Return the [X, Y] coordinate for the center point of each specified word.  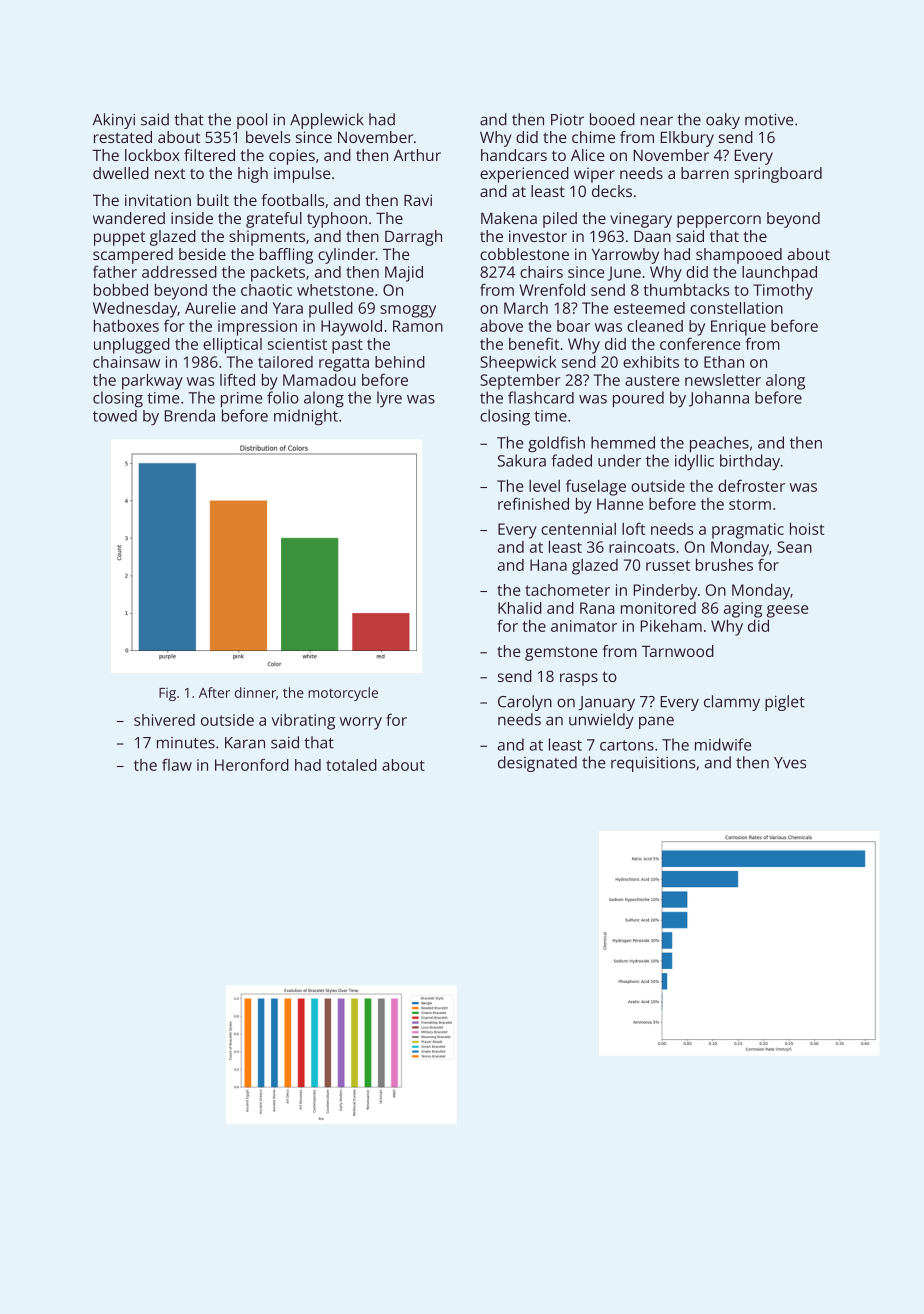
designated [537, 764]
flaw [177, 764]
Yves [790, 763]
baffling [286, 256]
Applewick [327, 121]
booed [612, 119]
